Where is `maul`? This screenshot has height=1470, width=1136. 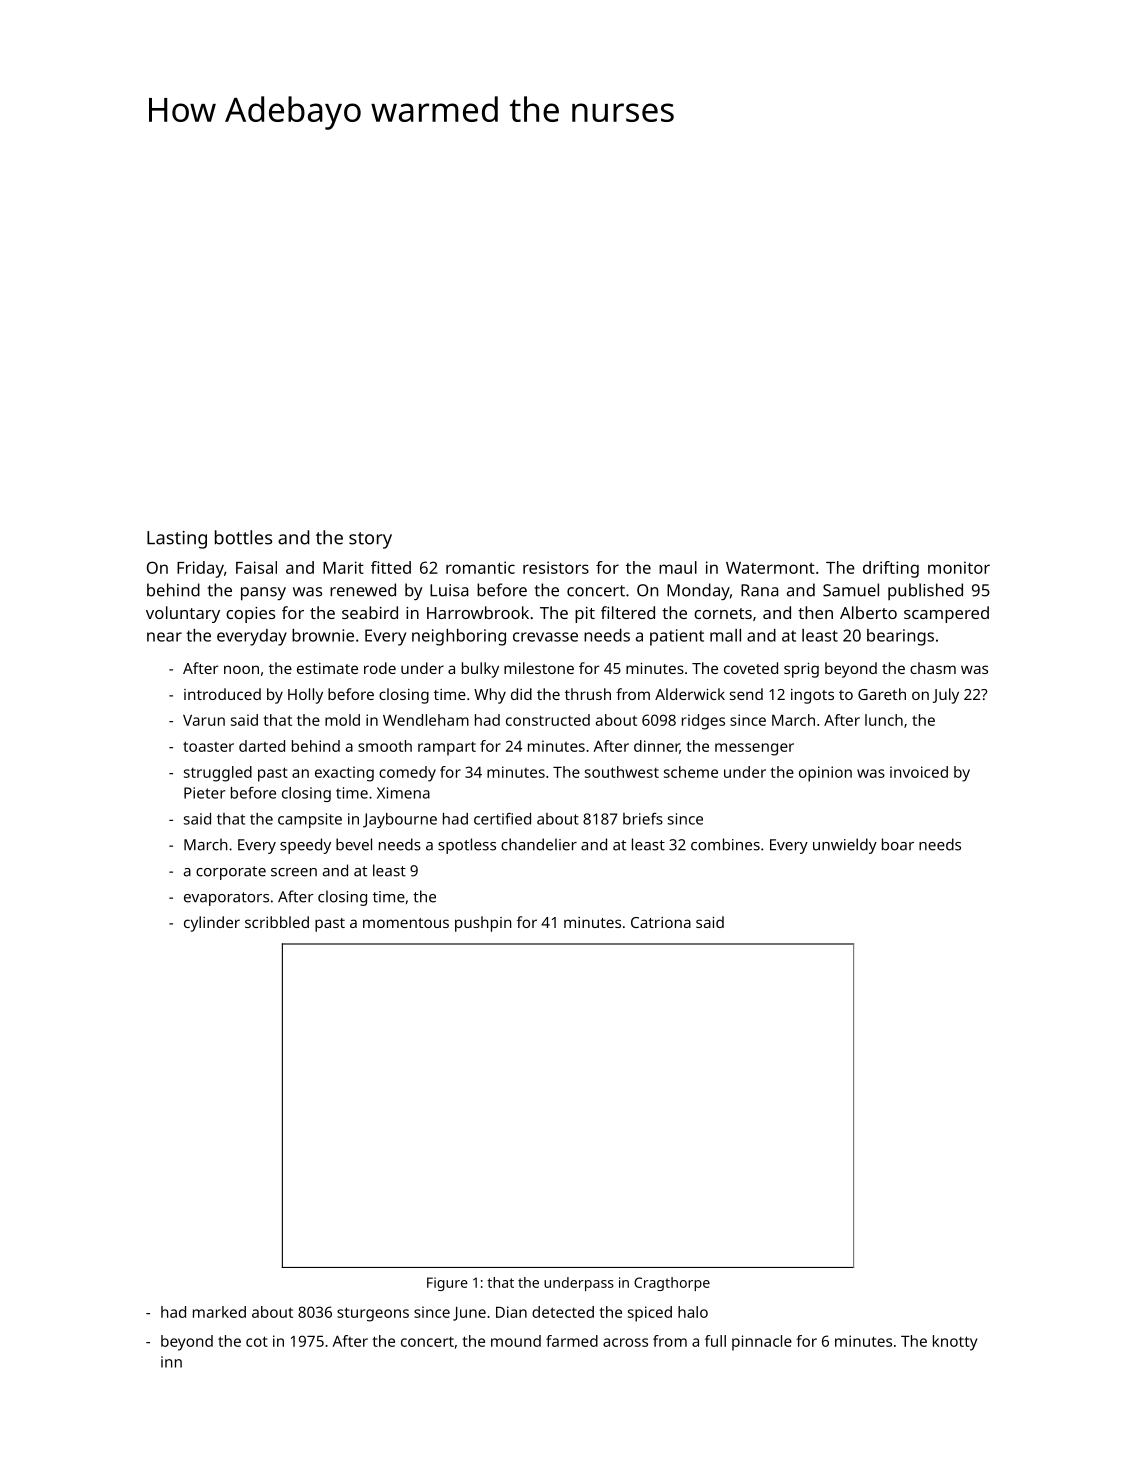
maul is located at coordinates (678, 567).
